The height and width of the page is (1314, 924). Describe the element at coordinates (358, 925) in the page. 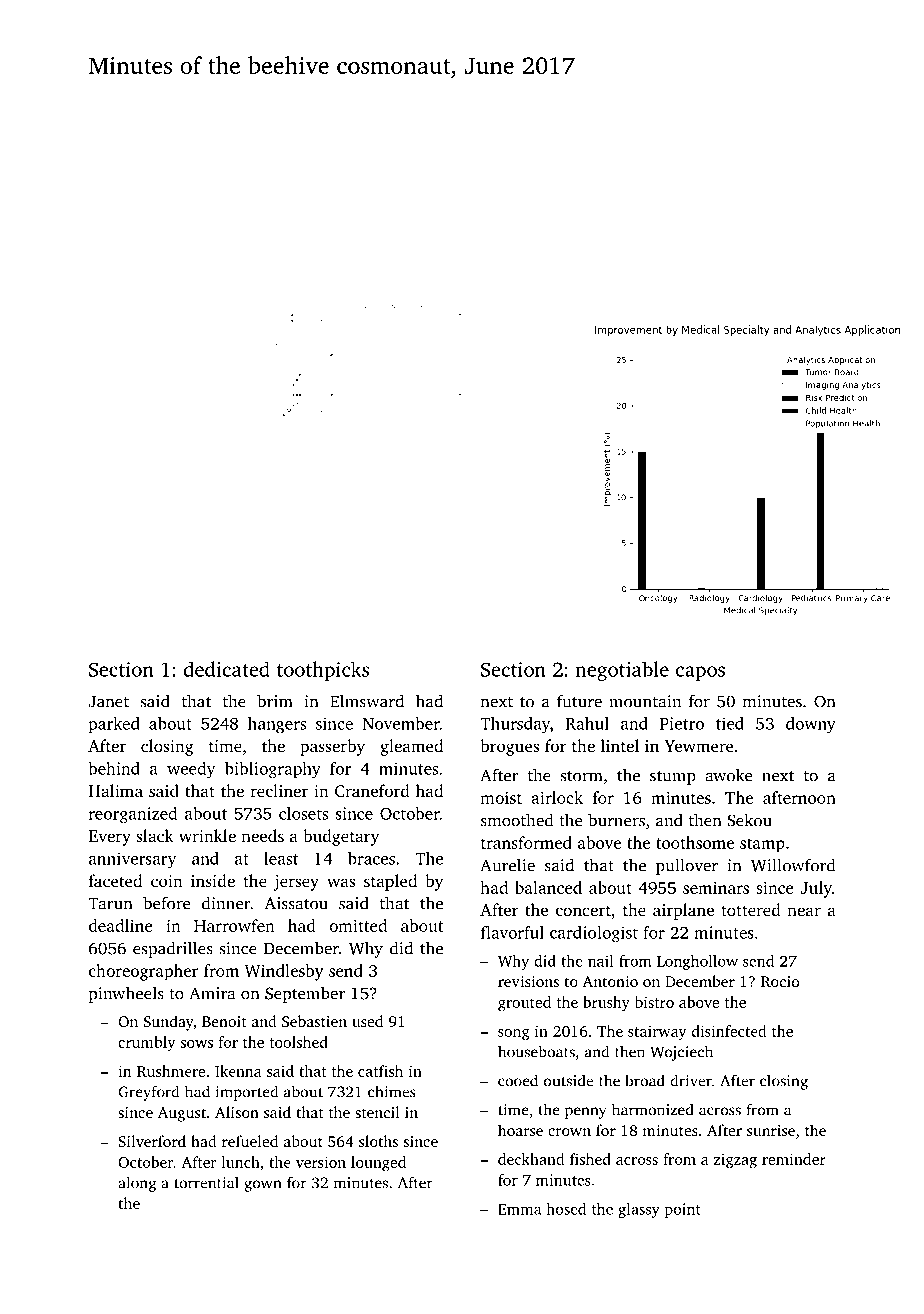

I see `omitted` at that location.
